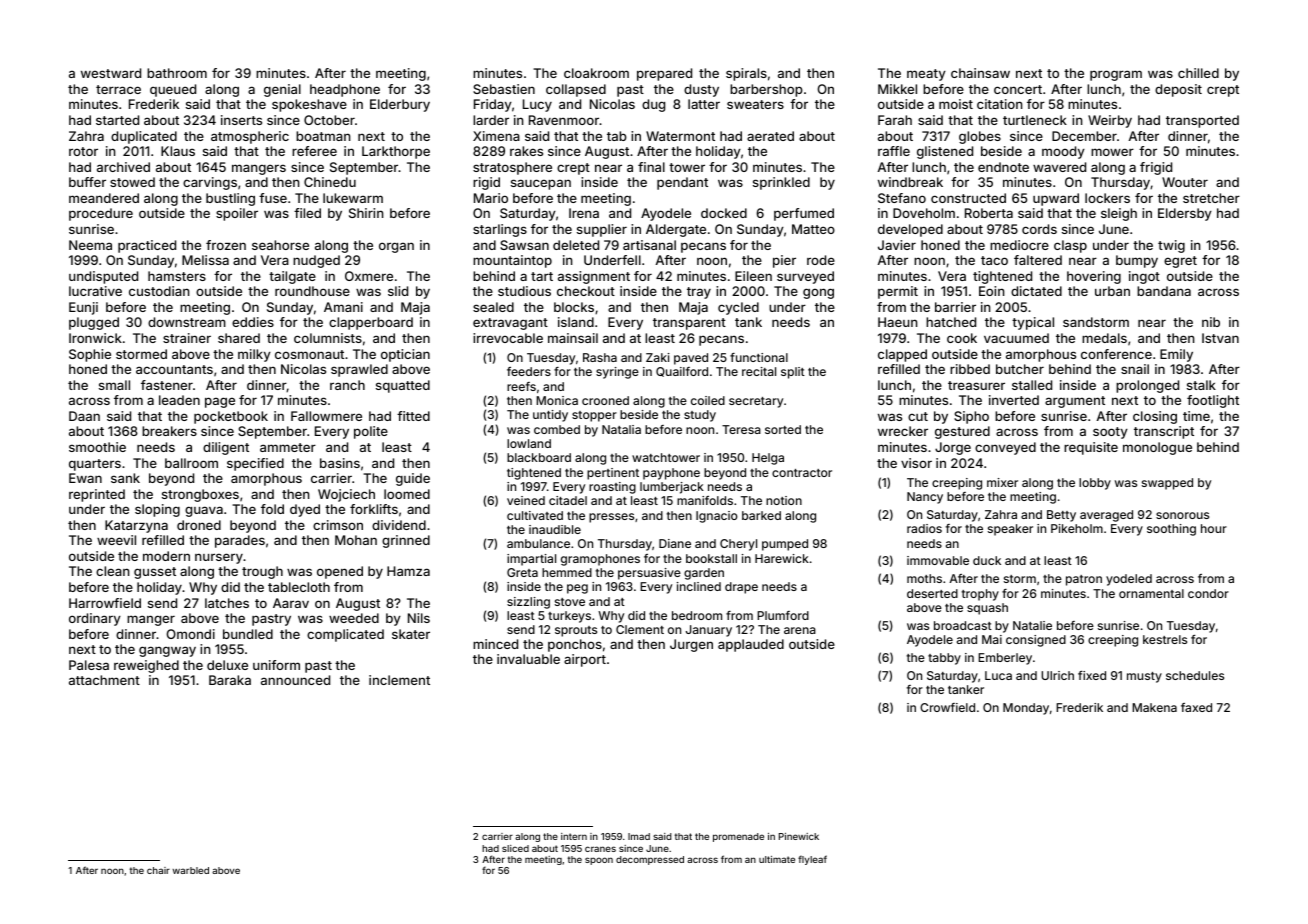  I want to click on archived, so click(123, 167).
